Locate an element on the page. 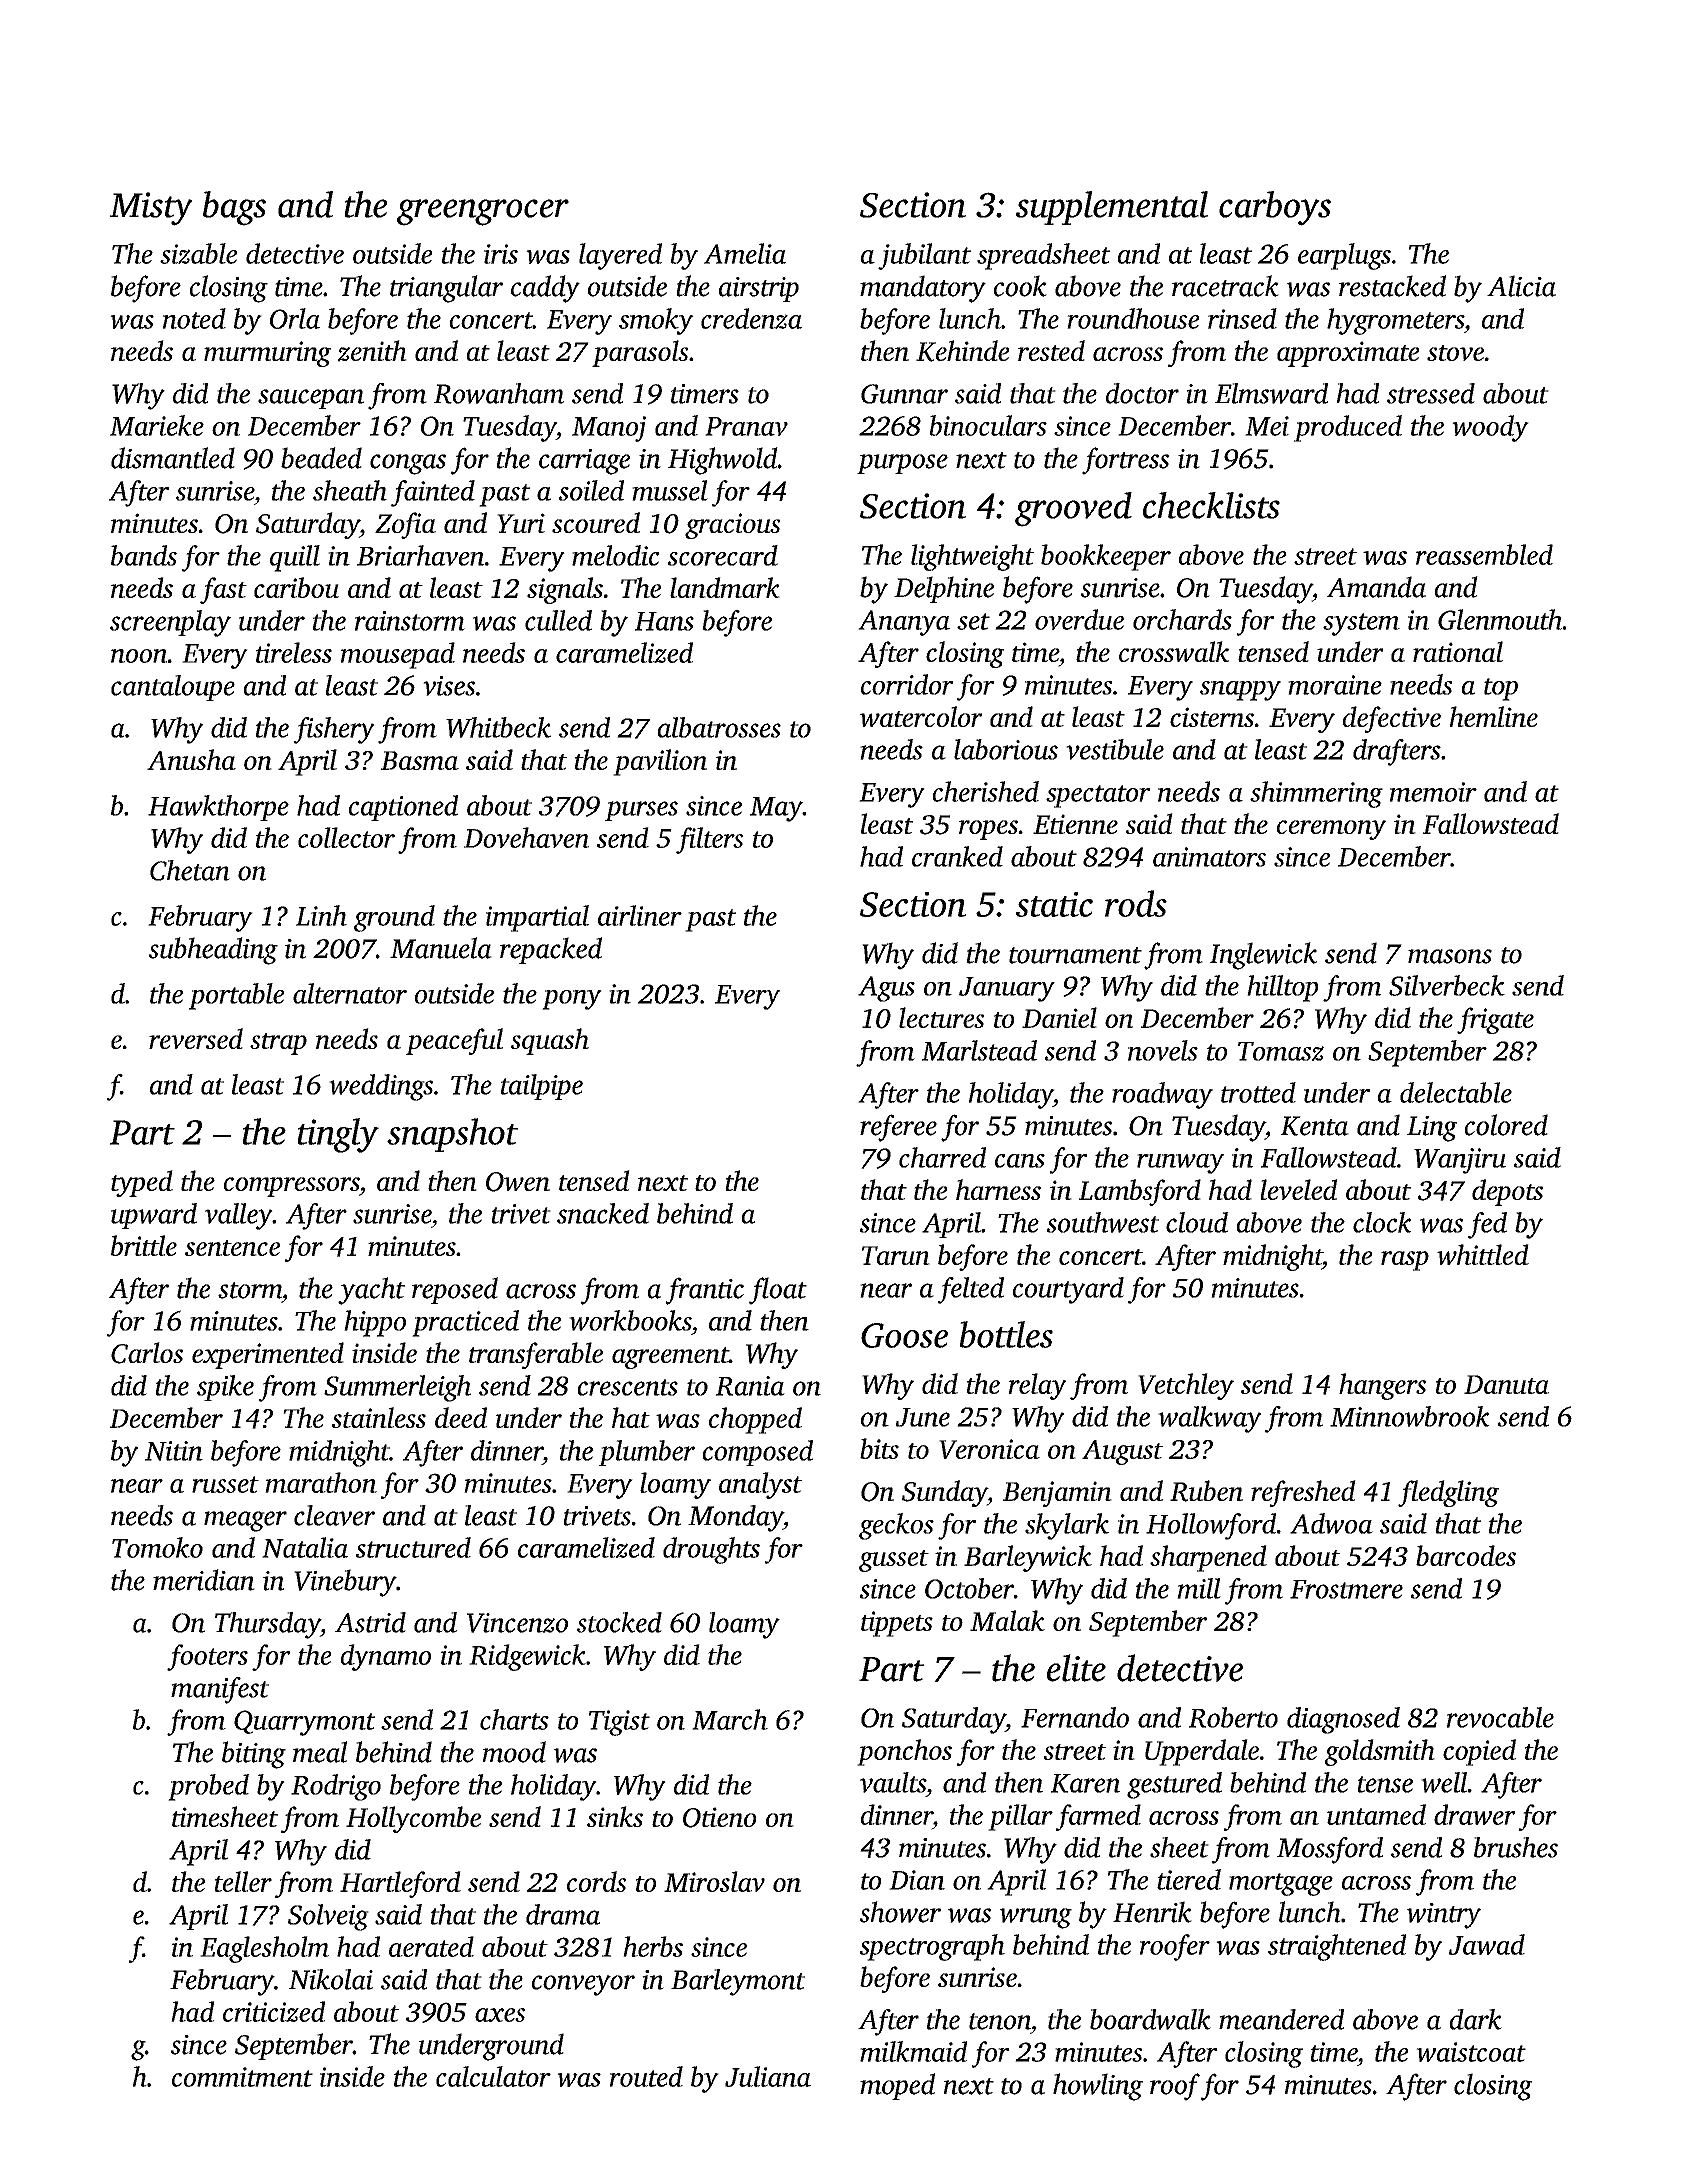 The image size is (1683, 2178). moped is located at coordinates (897, 2086).
